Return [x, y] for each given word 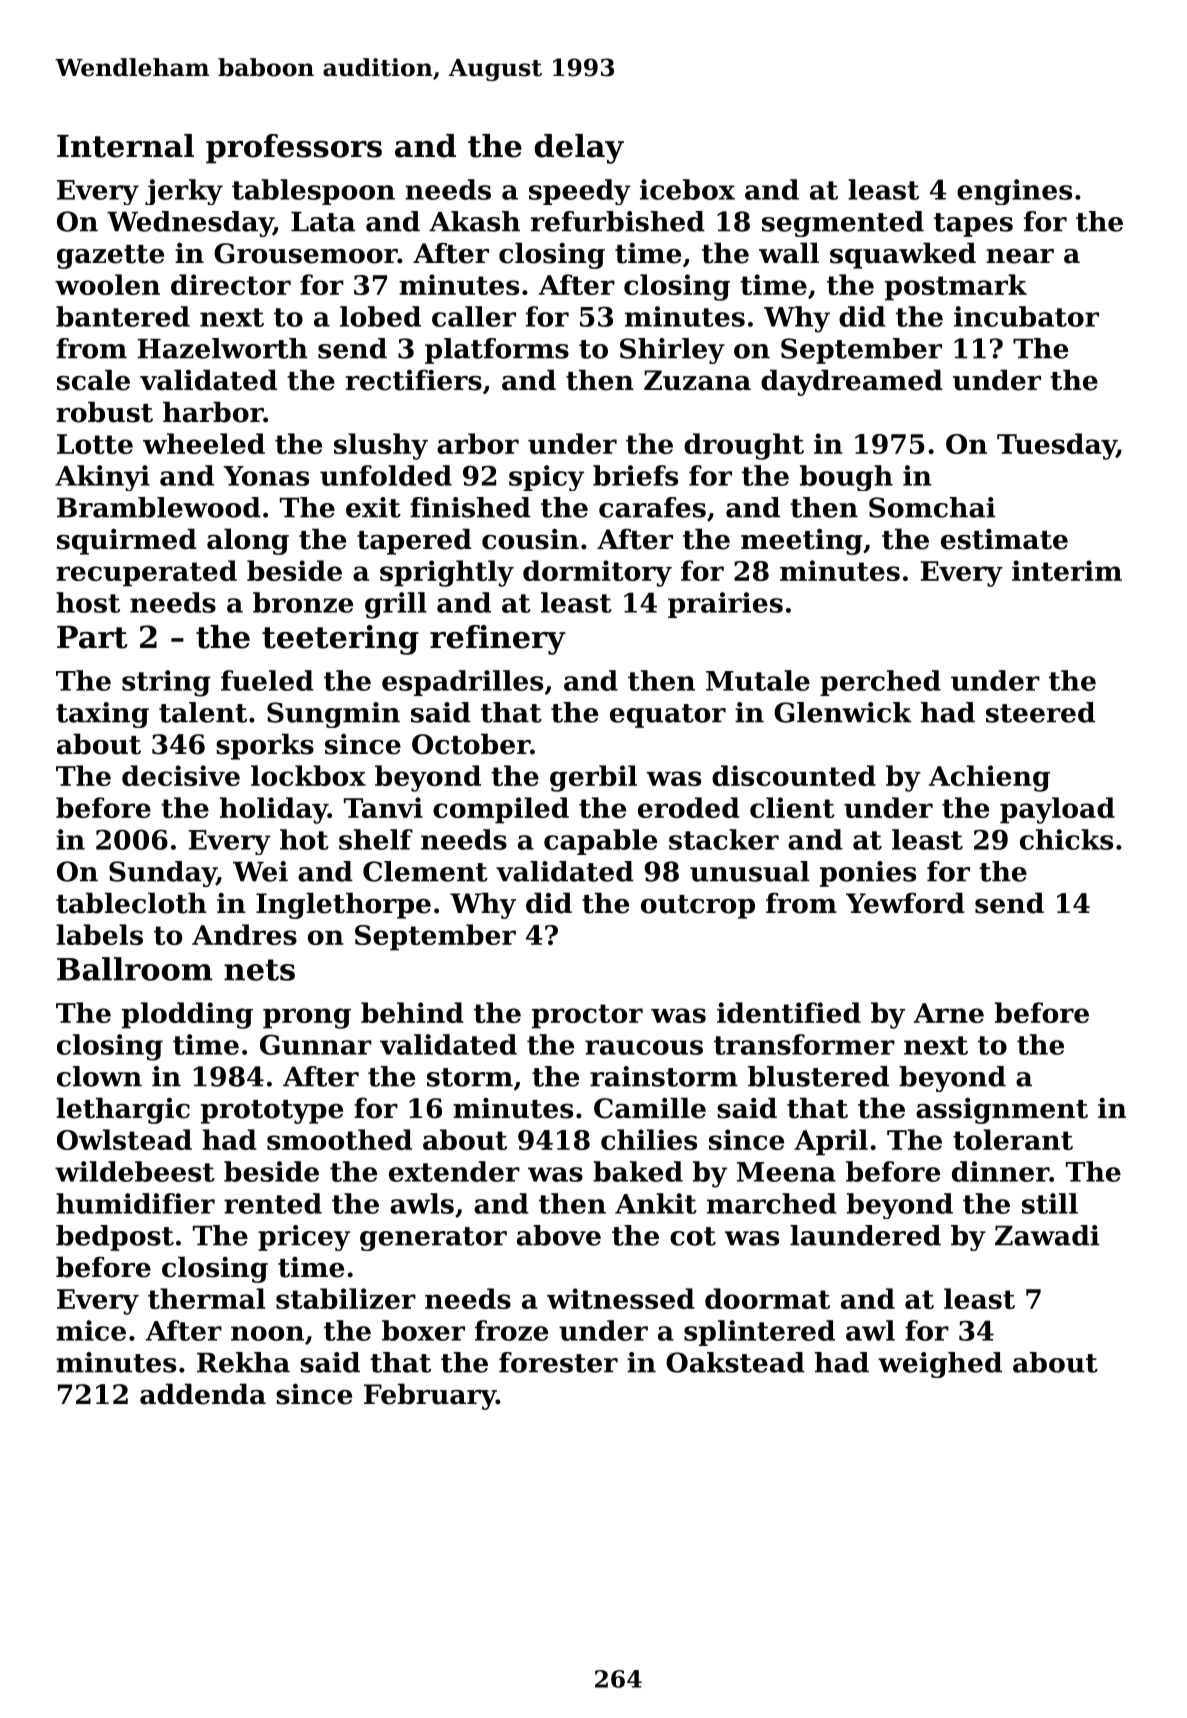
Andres [244, 934]
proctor [587, 1016]
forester [558, 1362]
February [430, 1396]
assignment [1002, 1111]
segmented [843, 224]
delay [579, 149]
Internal [125, 146]
